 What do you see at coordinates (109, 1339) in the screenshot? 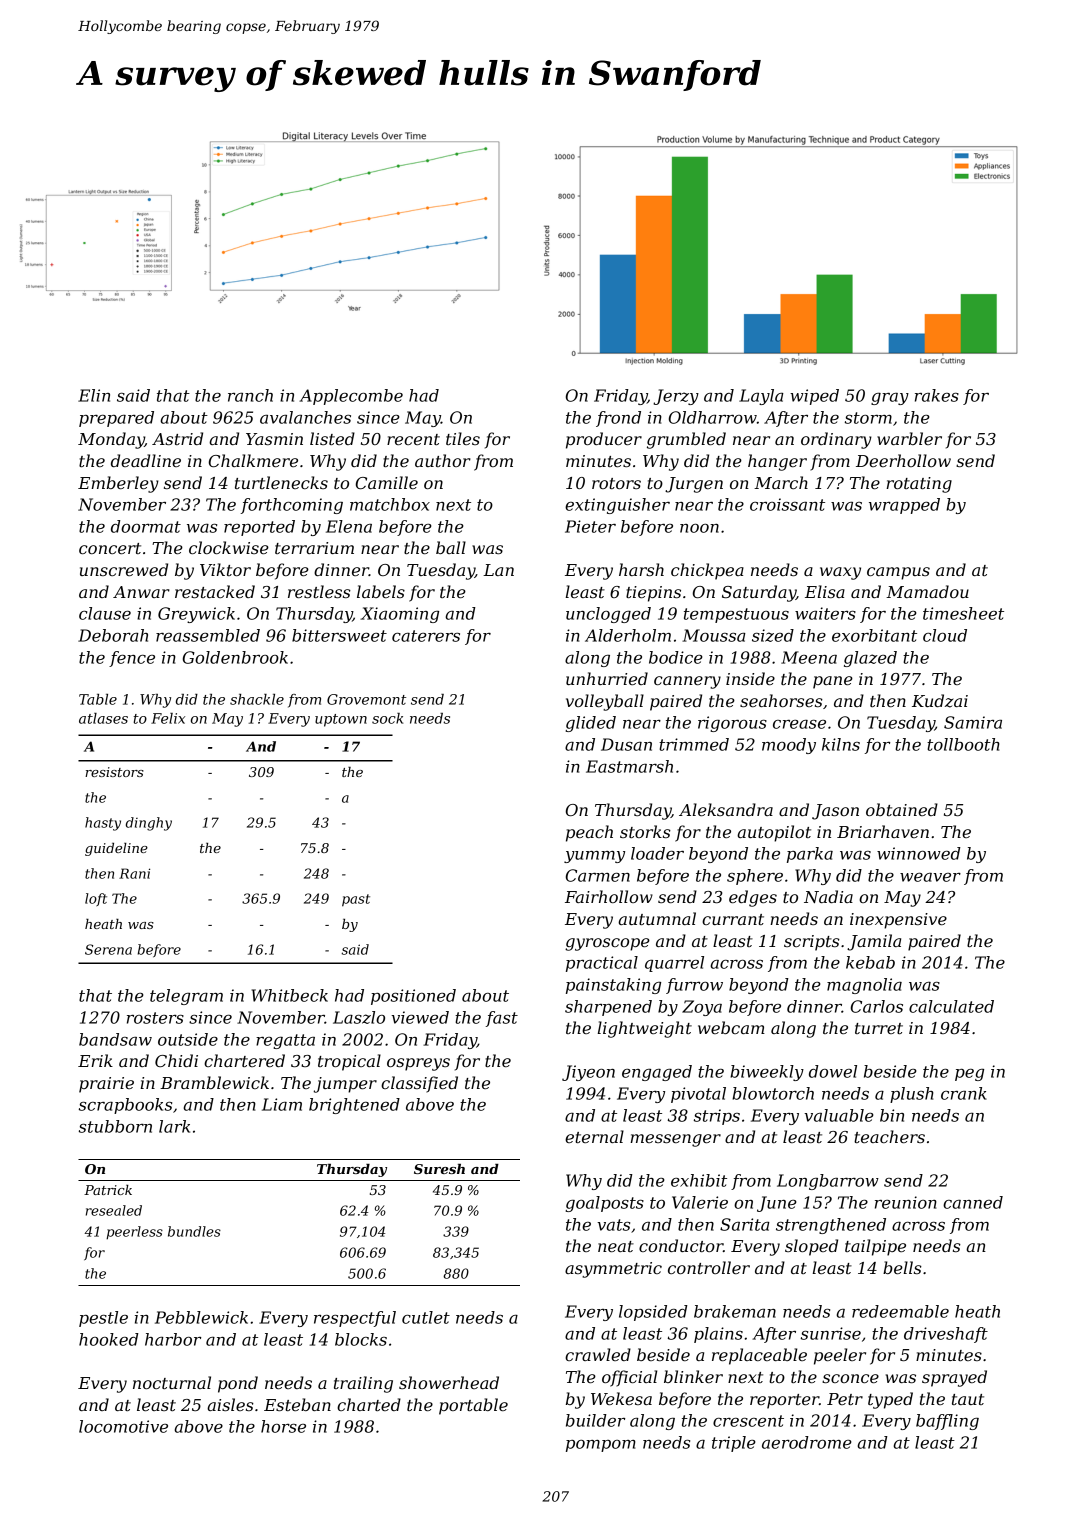
I see `hooked` at bounding box center [109, 1339].
